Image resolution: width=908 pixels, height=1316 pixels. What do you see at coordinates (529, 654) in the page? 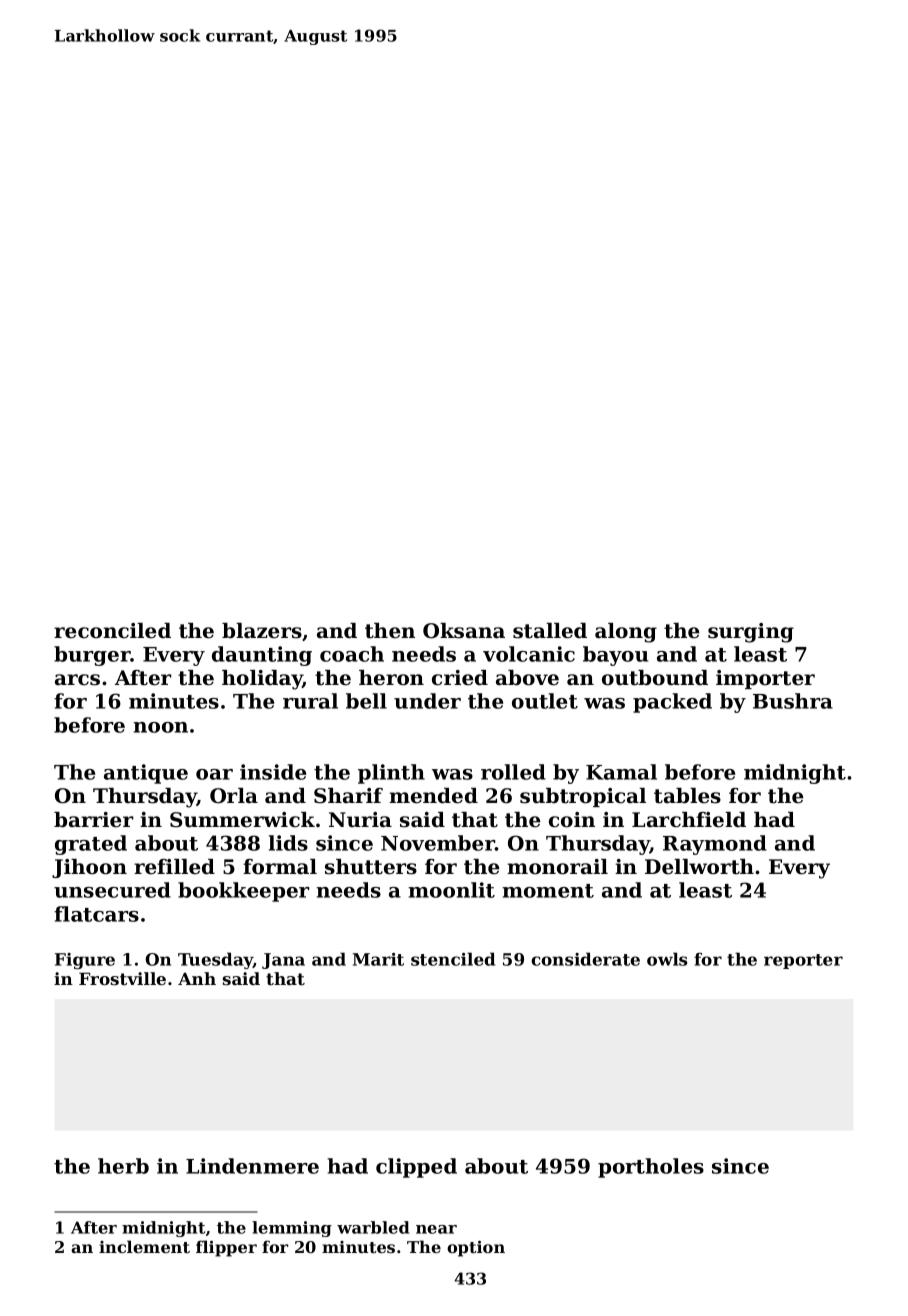
I see `volcanic` at bounding box center [529, 654].
